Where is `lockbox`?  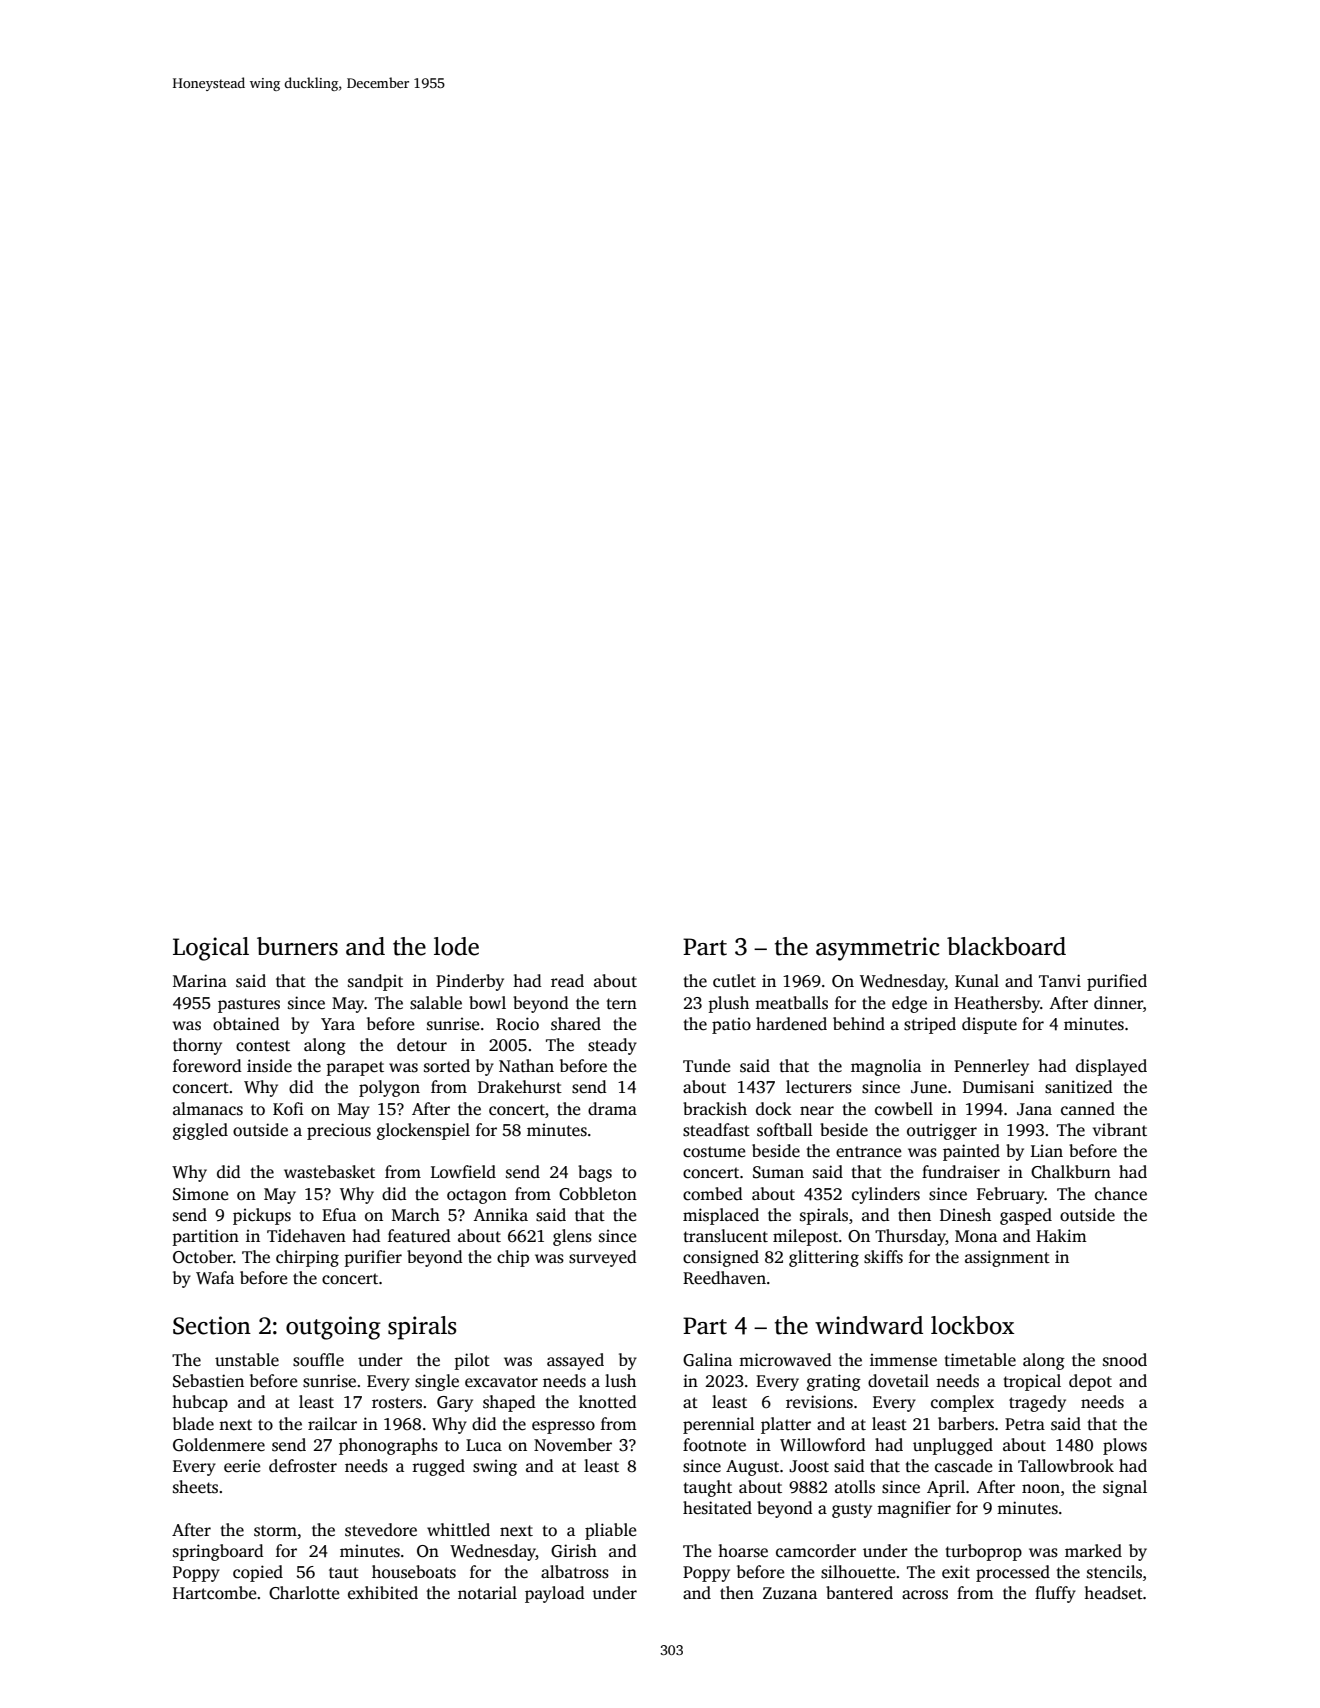 lockbox is located at coordinates (972, 1325).
